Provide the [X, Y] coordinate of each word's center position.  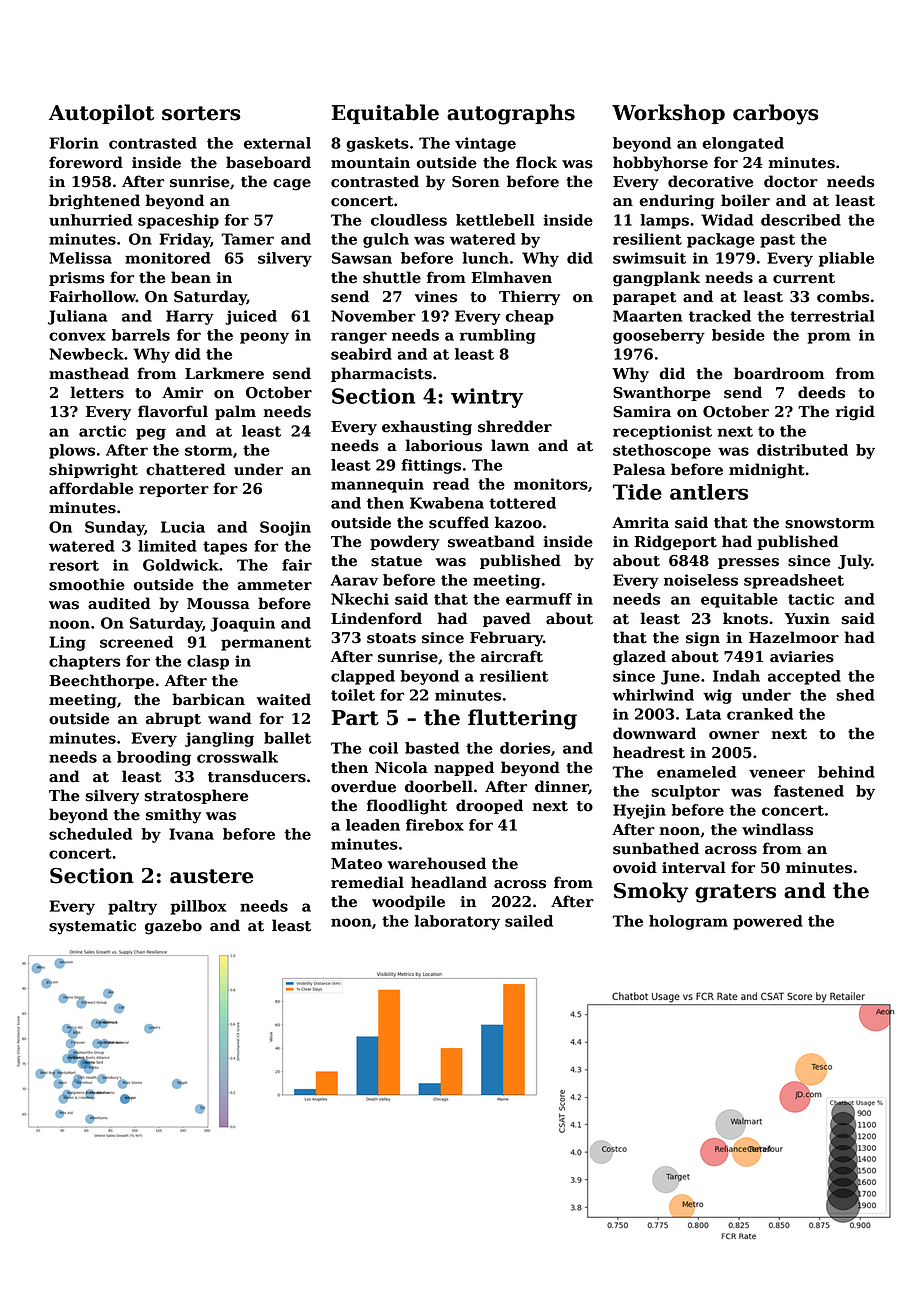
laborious [443, 445]
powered [768, 922]
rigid [855, 413]
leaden [373, 825]
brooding [154, 758]
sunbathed [656, 848]
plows [72, 451]
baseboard [268, 162]
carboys [775, 114]
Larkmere [224, 373]
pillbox [198, 907]
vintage [485, 144]
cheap [529, 317]
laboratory [457, 922]
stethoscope [662, 451]
